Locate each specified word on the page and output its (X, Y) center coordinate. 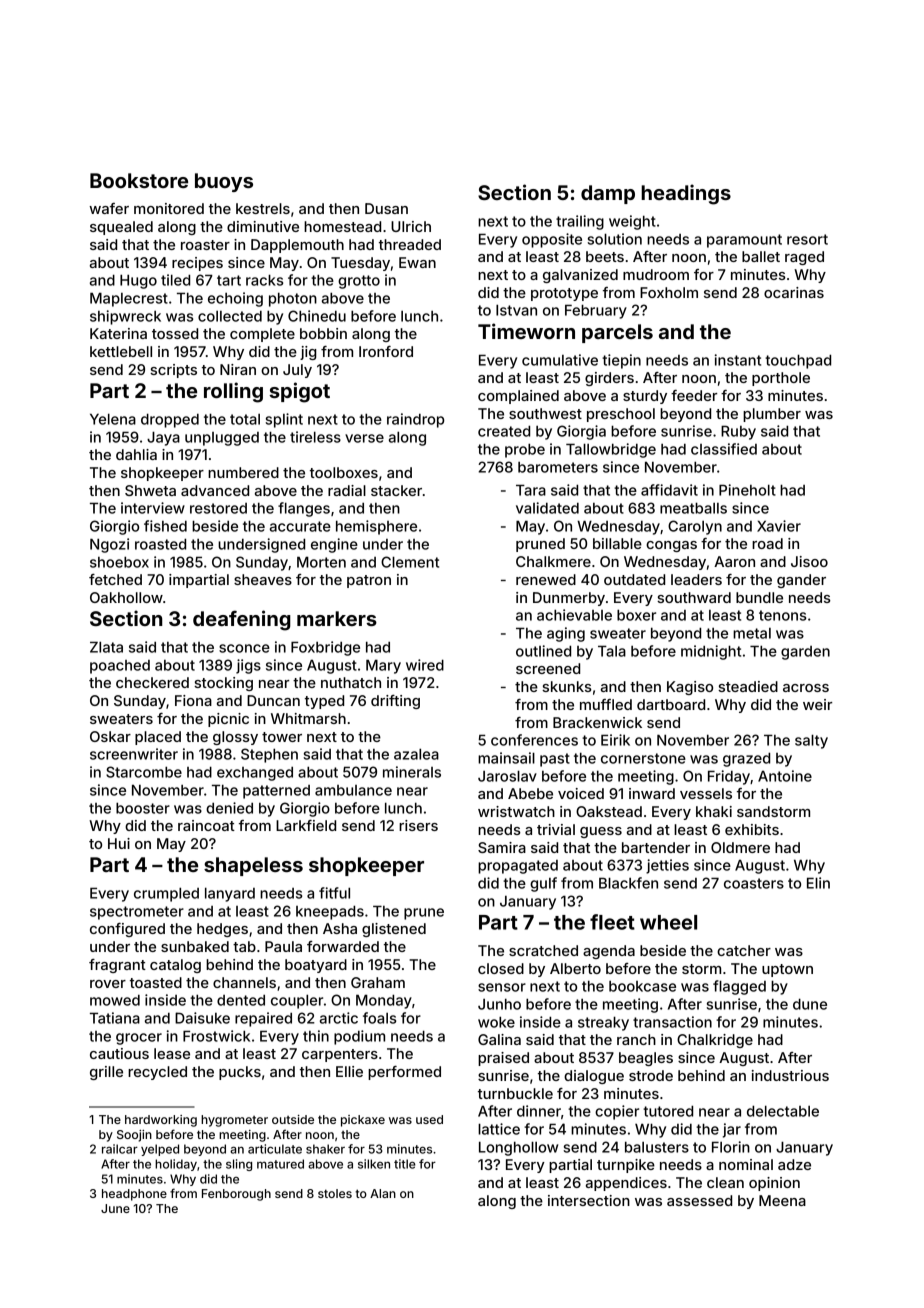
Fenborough (236, 1195)
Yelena (113, 419)
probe (525, 450)
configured (127, 930)
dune (810, 1004)
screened (548, 668)
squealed (121, 228)
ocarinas (794, 292)
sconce (244, 648)
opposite (552, 240)
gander (801, 581)
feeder (694, 395)
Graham (378, 982)
